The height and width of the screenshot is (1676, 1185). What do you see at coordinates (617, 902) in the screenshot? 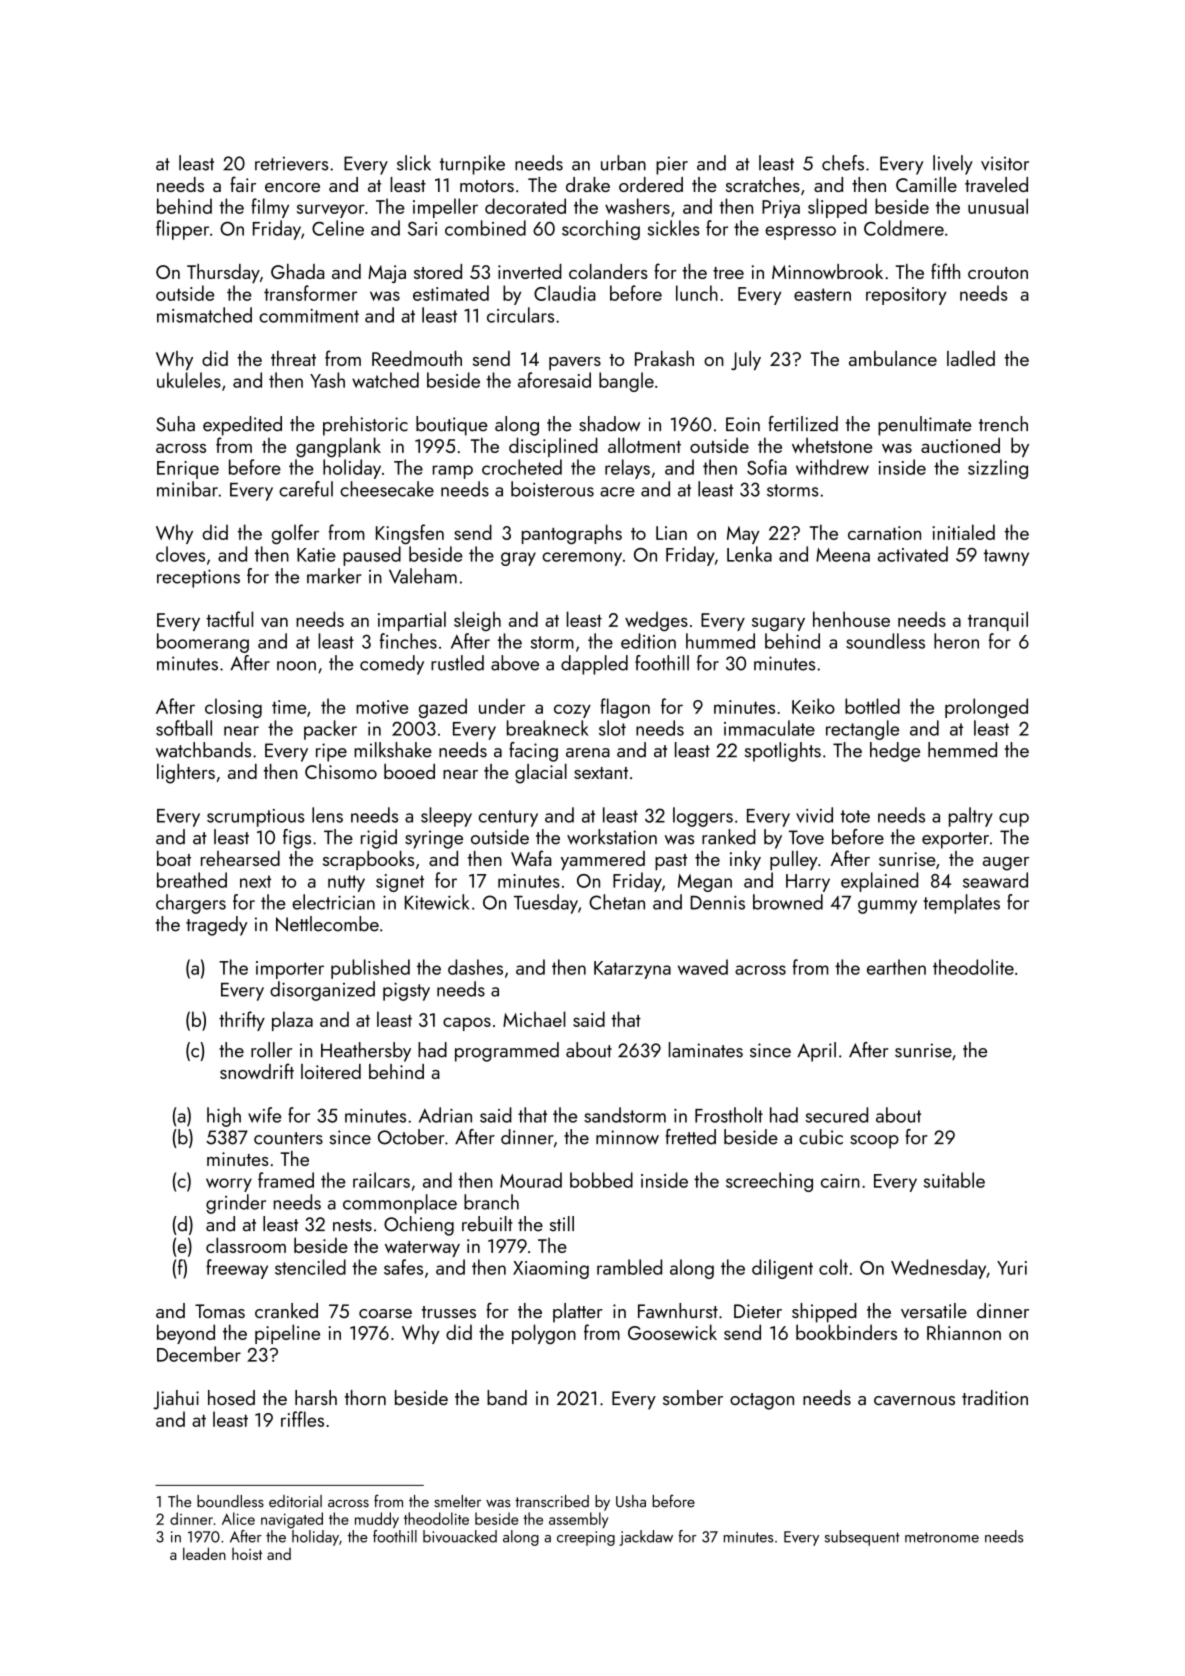
I see `Chetan` at bounding box center [617, 902].
